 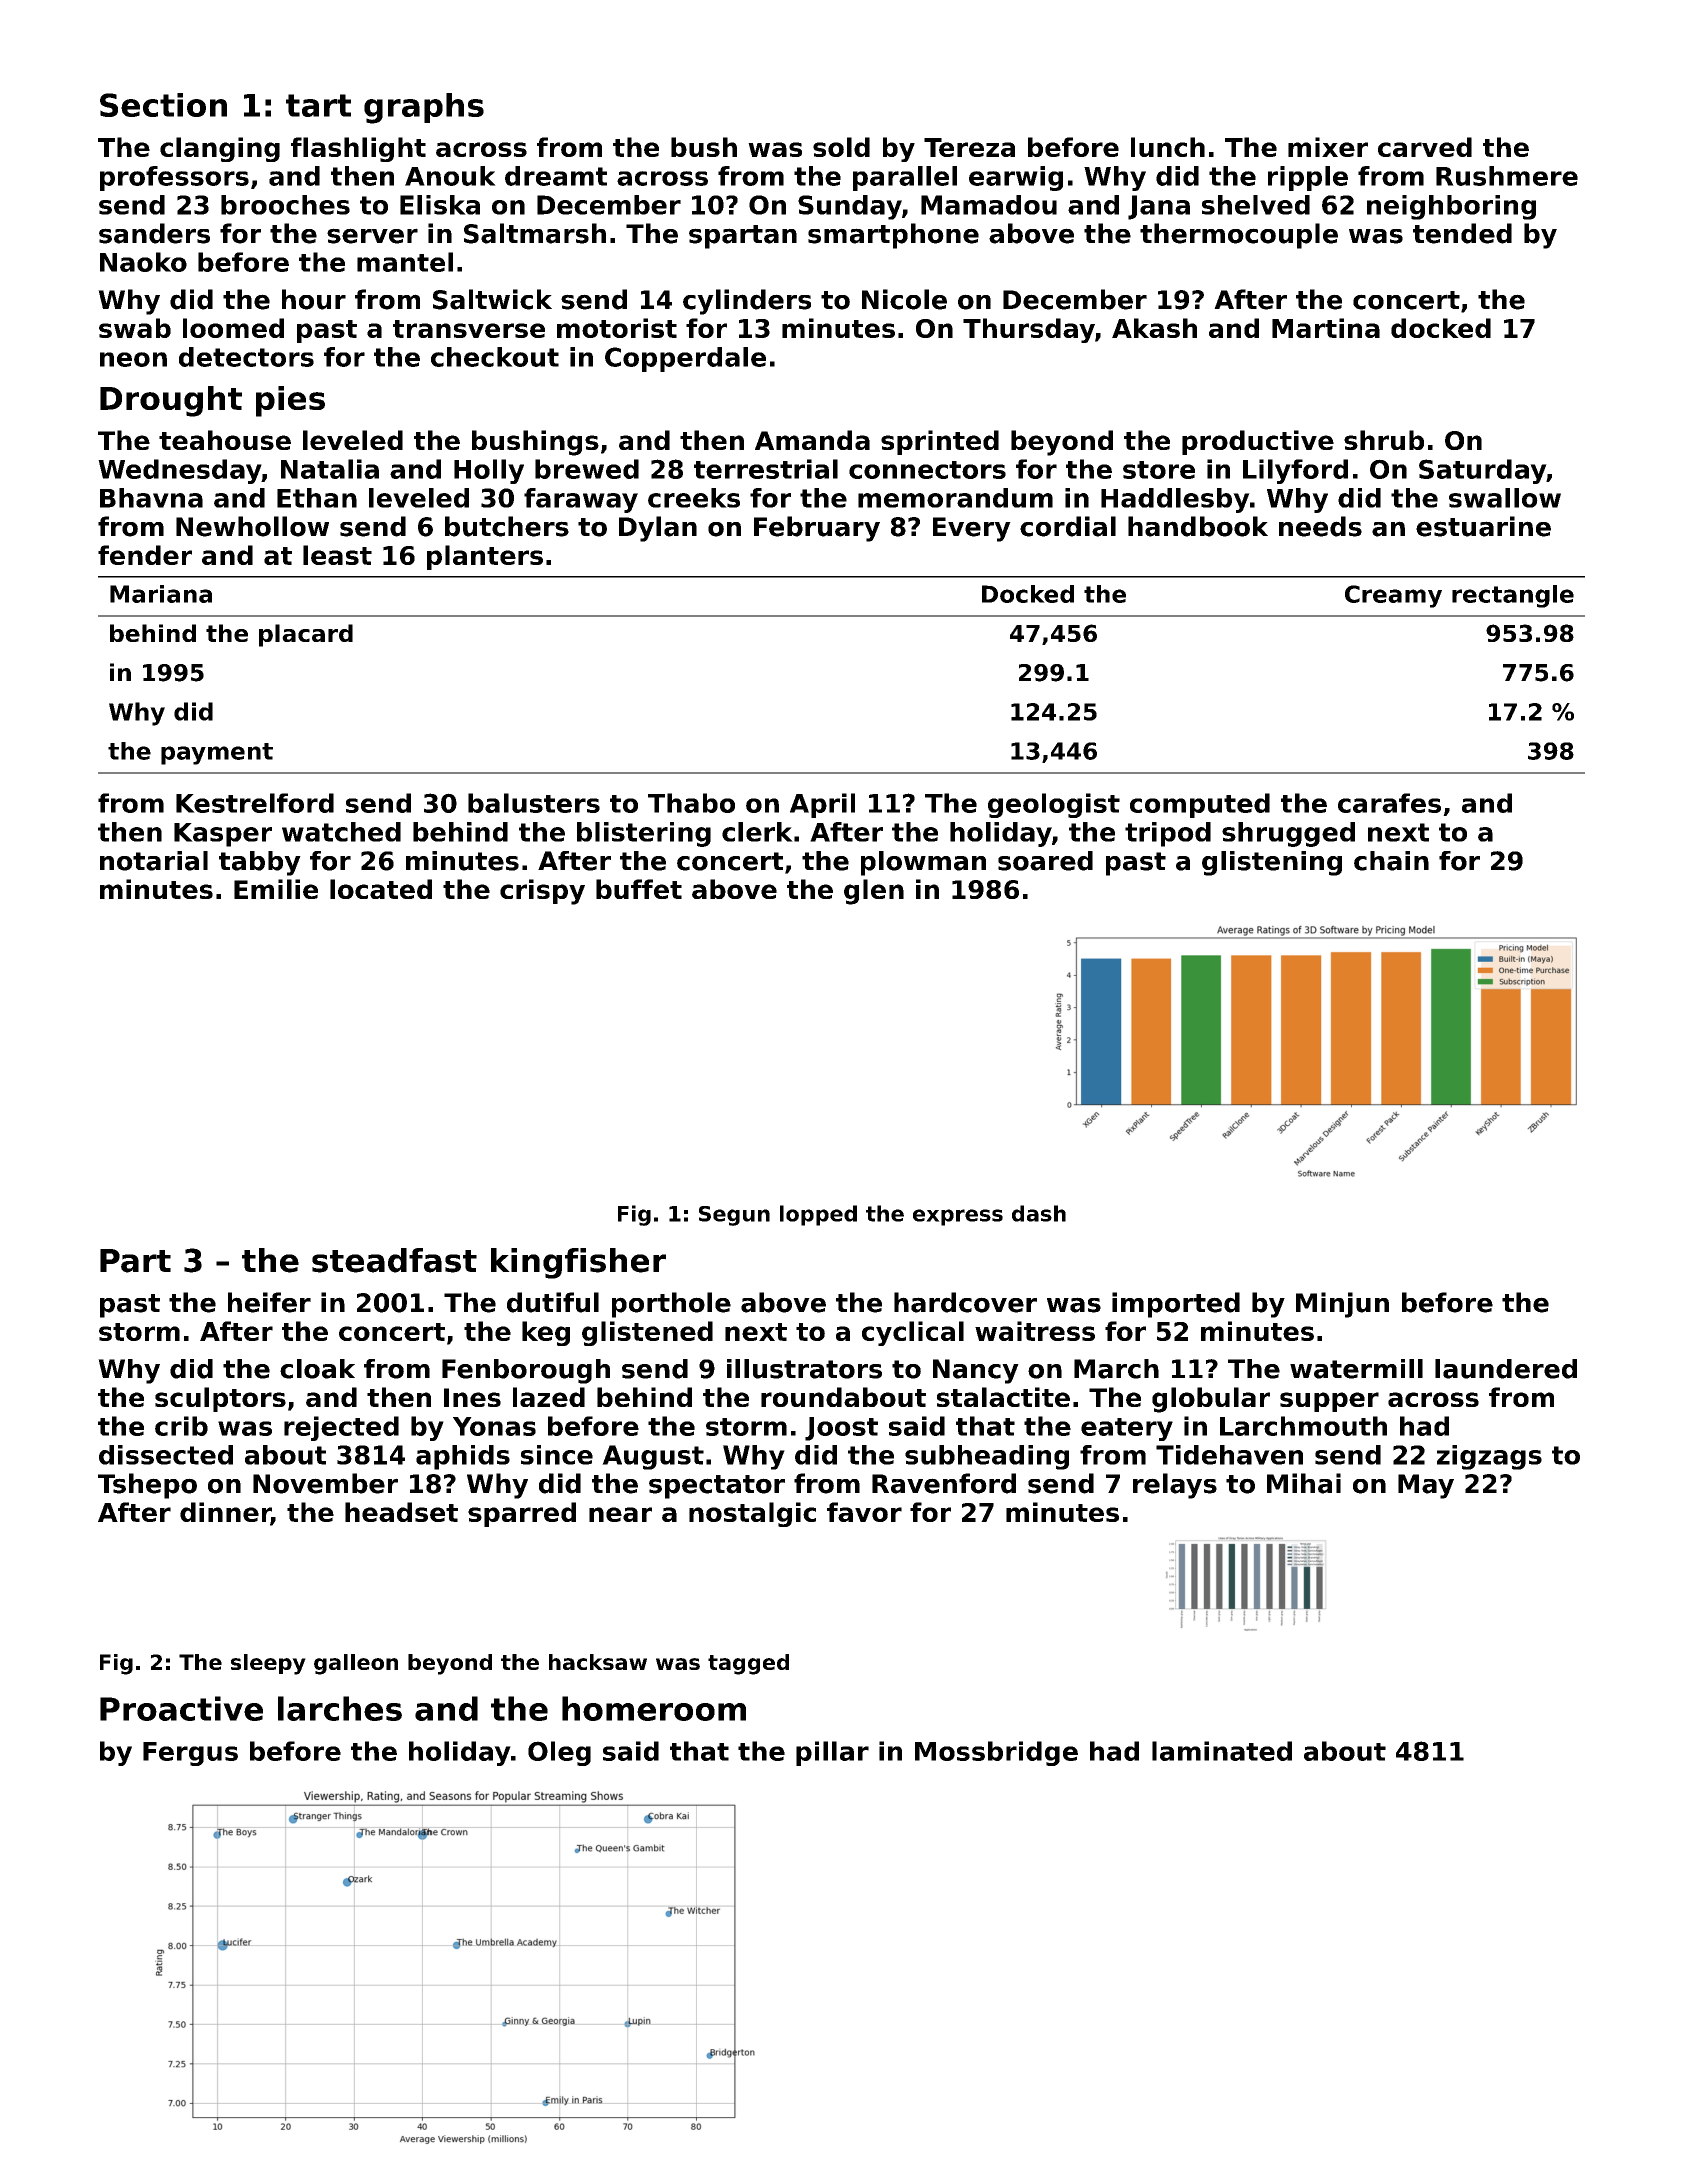 I want to click on Copperdale, so click(x=685, y=359).
